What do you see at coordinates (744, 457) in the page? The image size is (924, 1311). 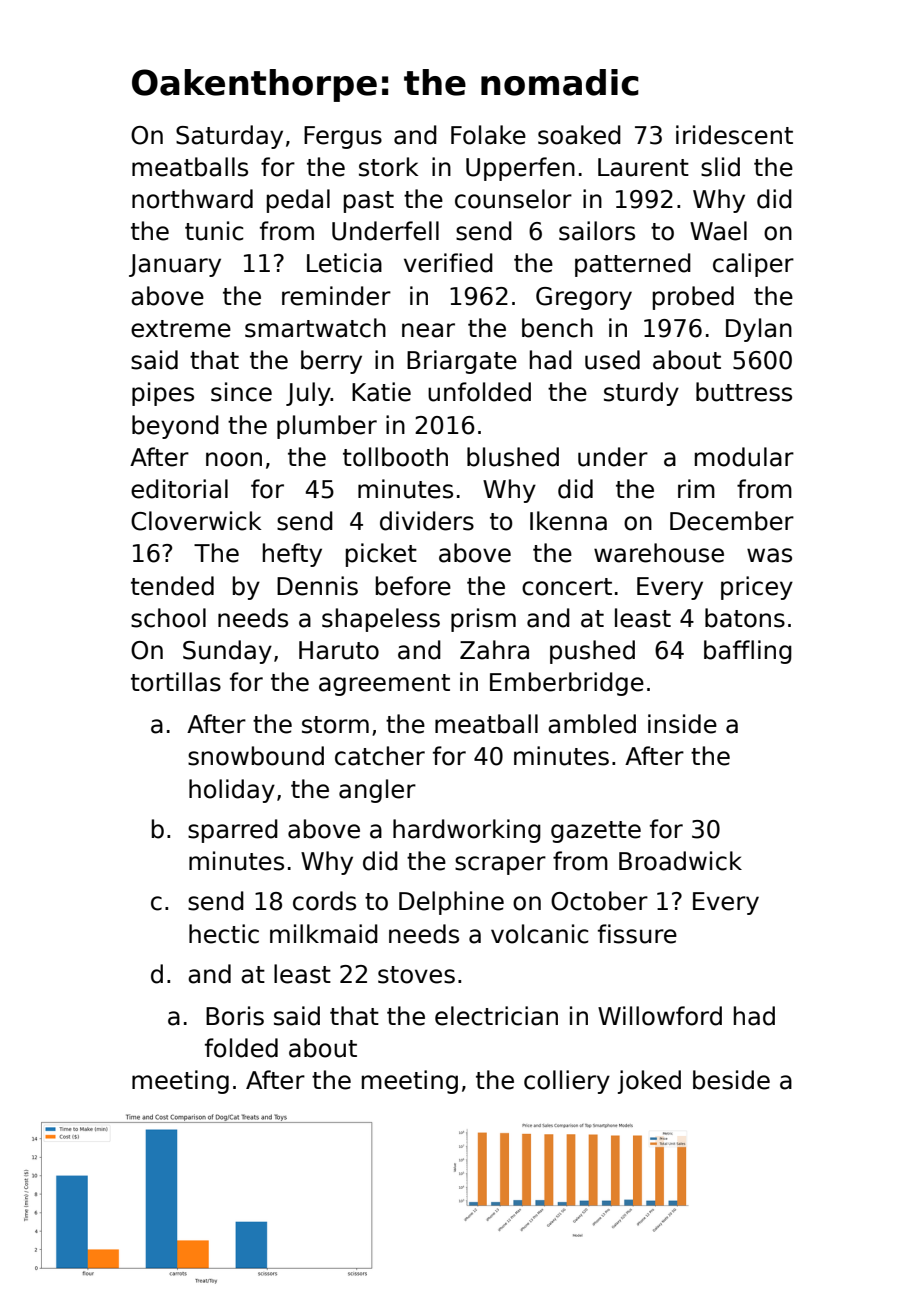 I see `modular` at bounding box center [744, 457].
